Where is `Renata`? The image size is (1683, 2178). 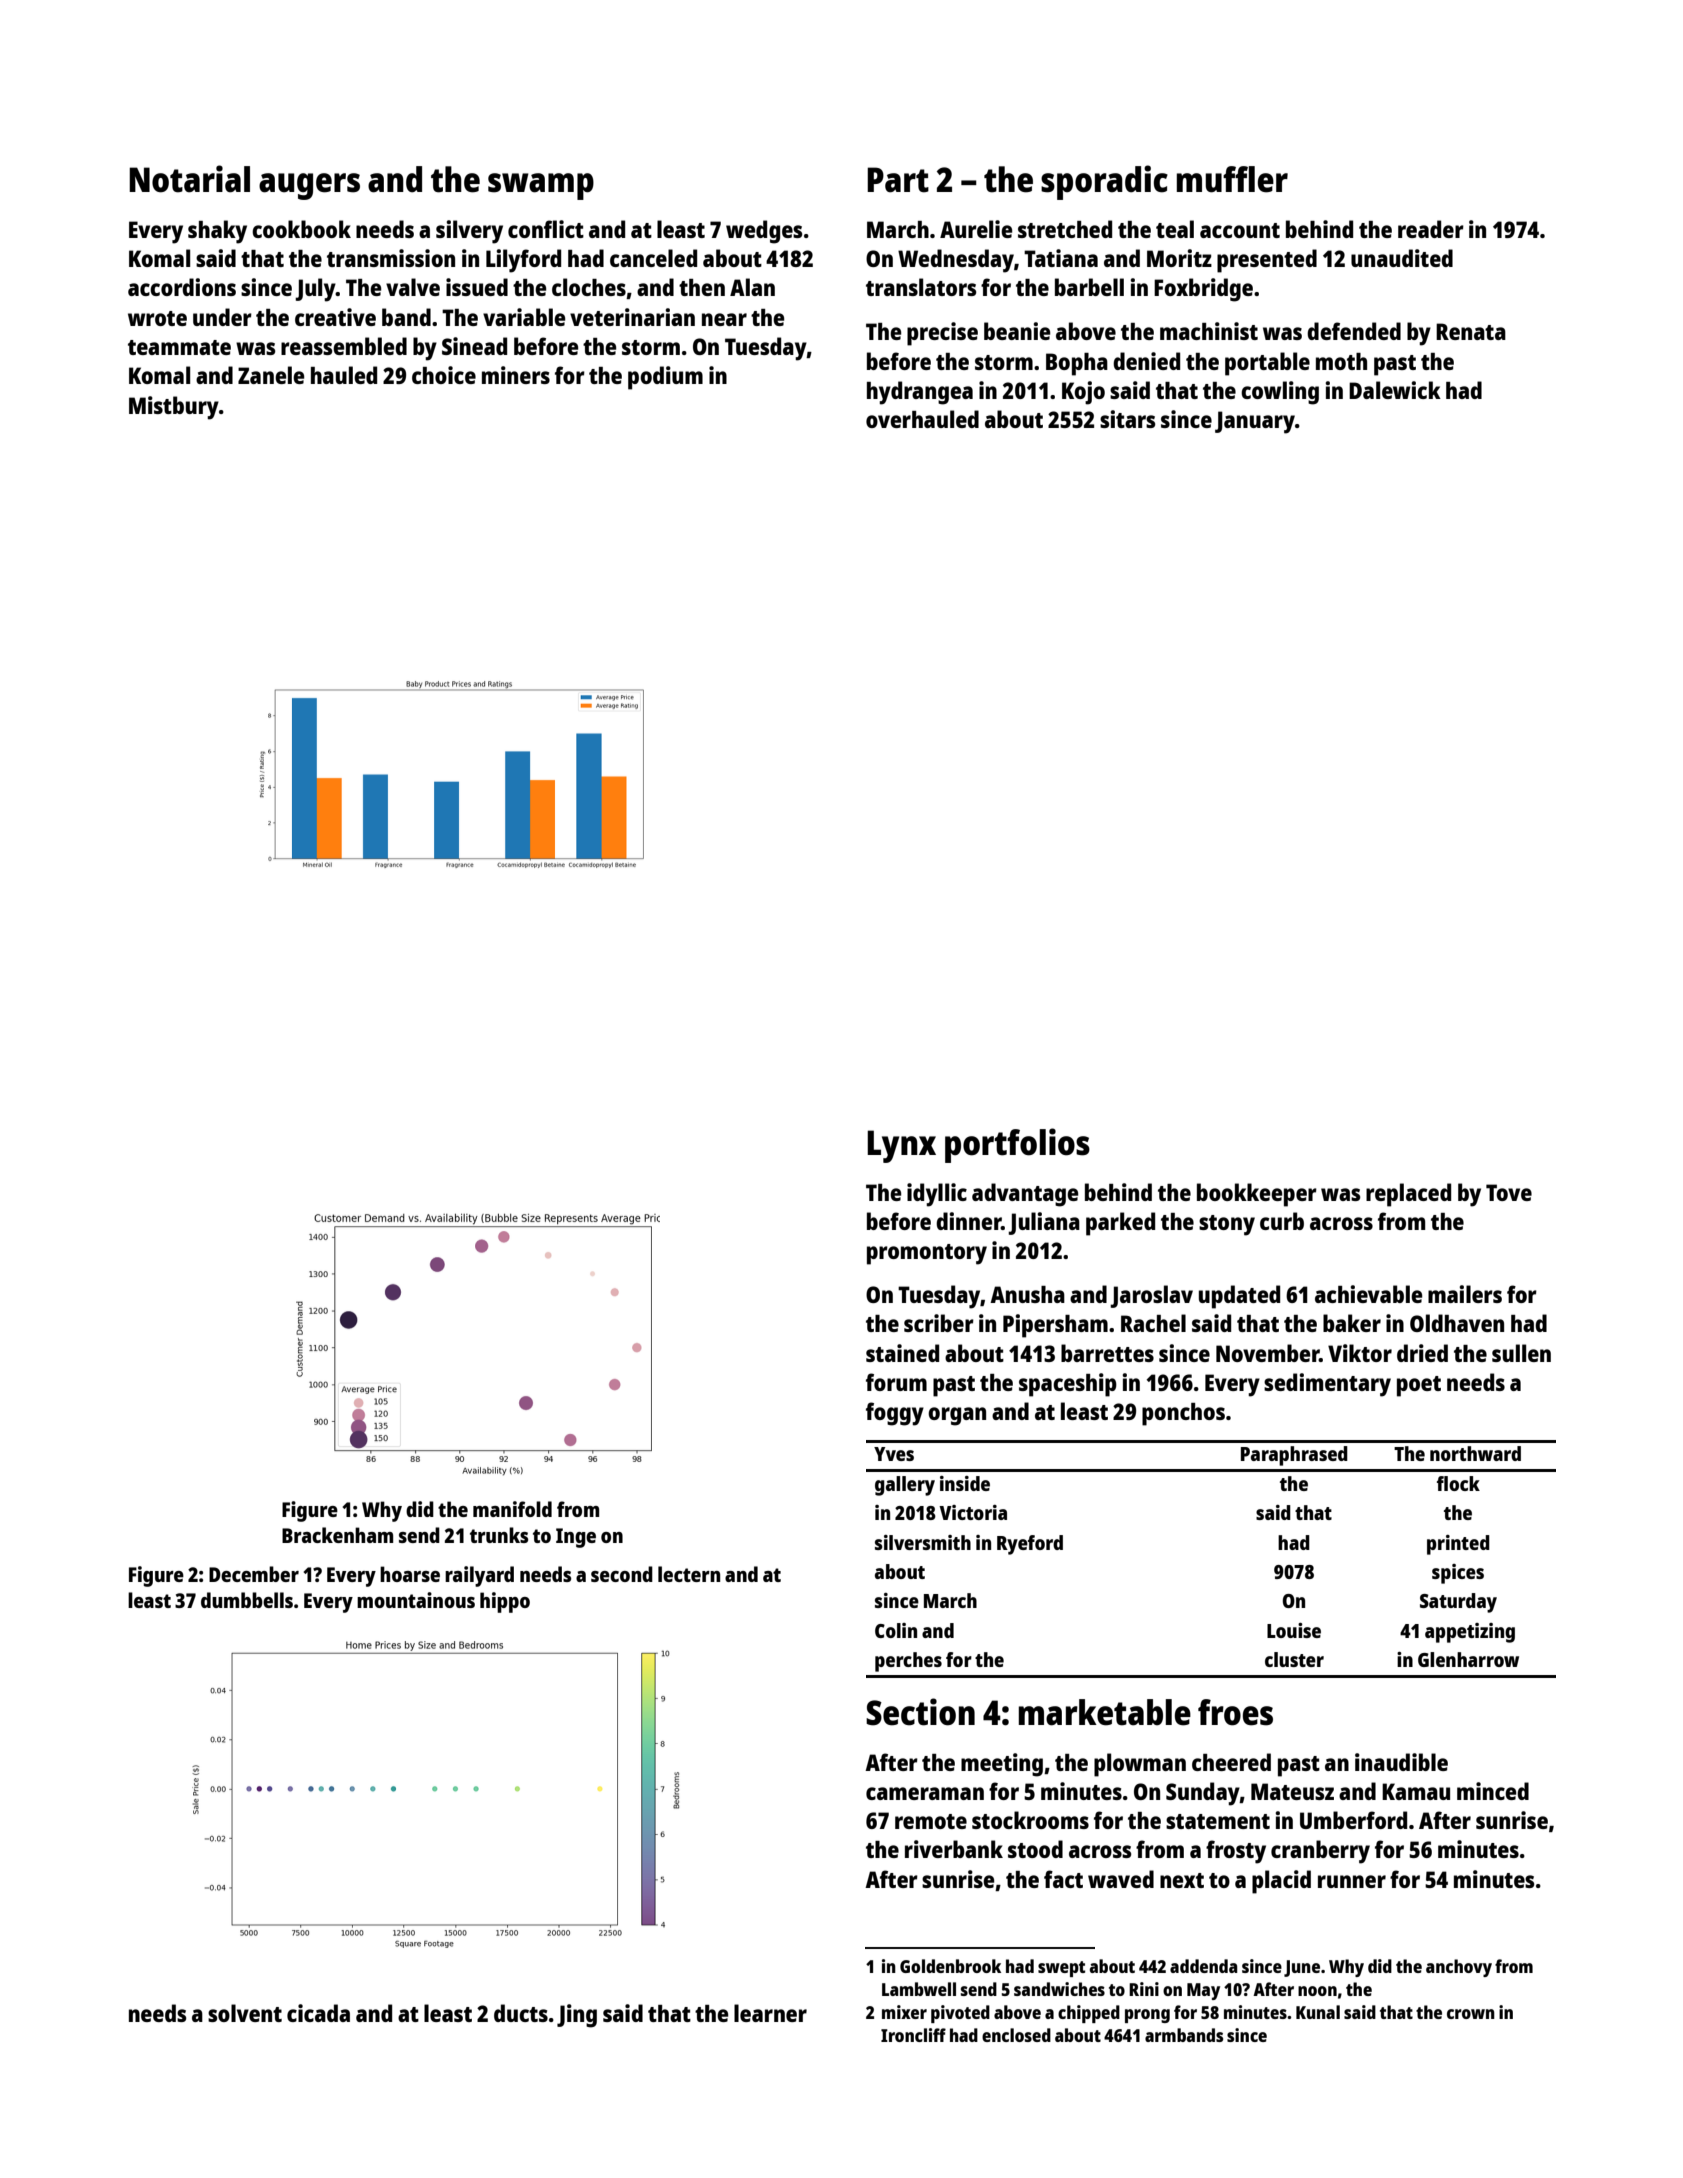 Renata is located at coordinates (1471, 331).
